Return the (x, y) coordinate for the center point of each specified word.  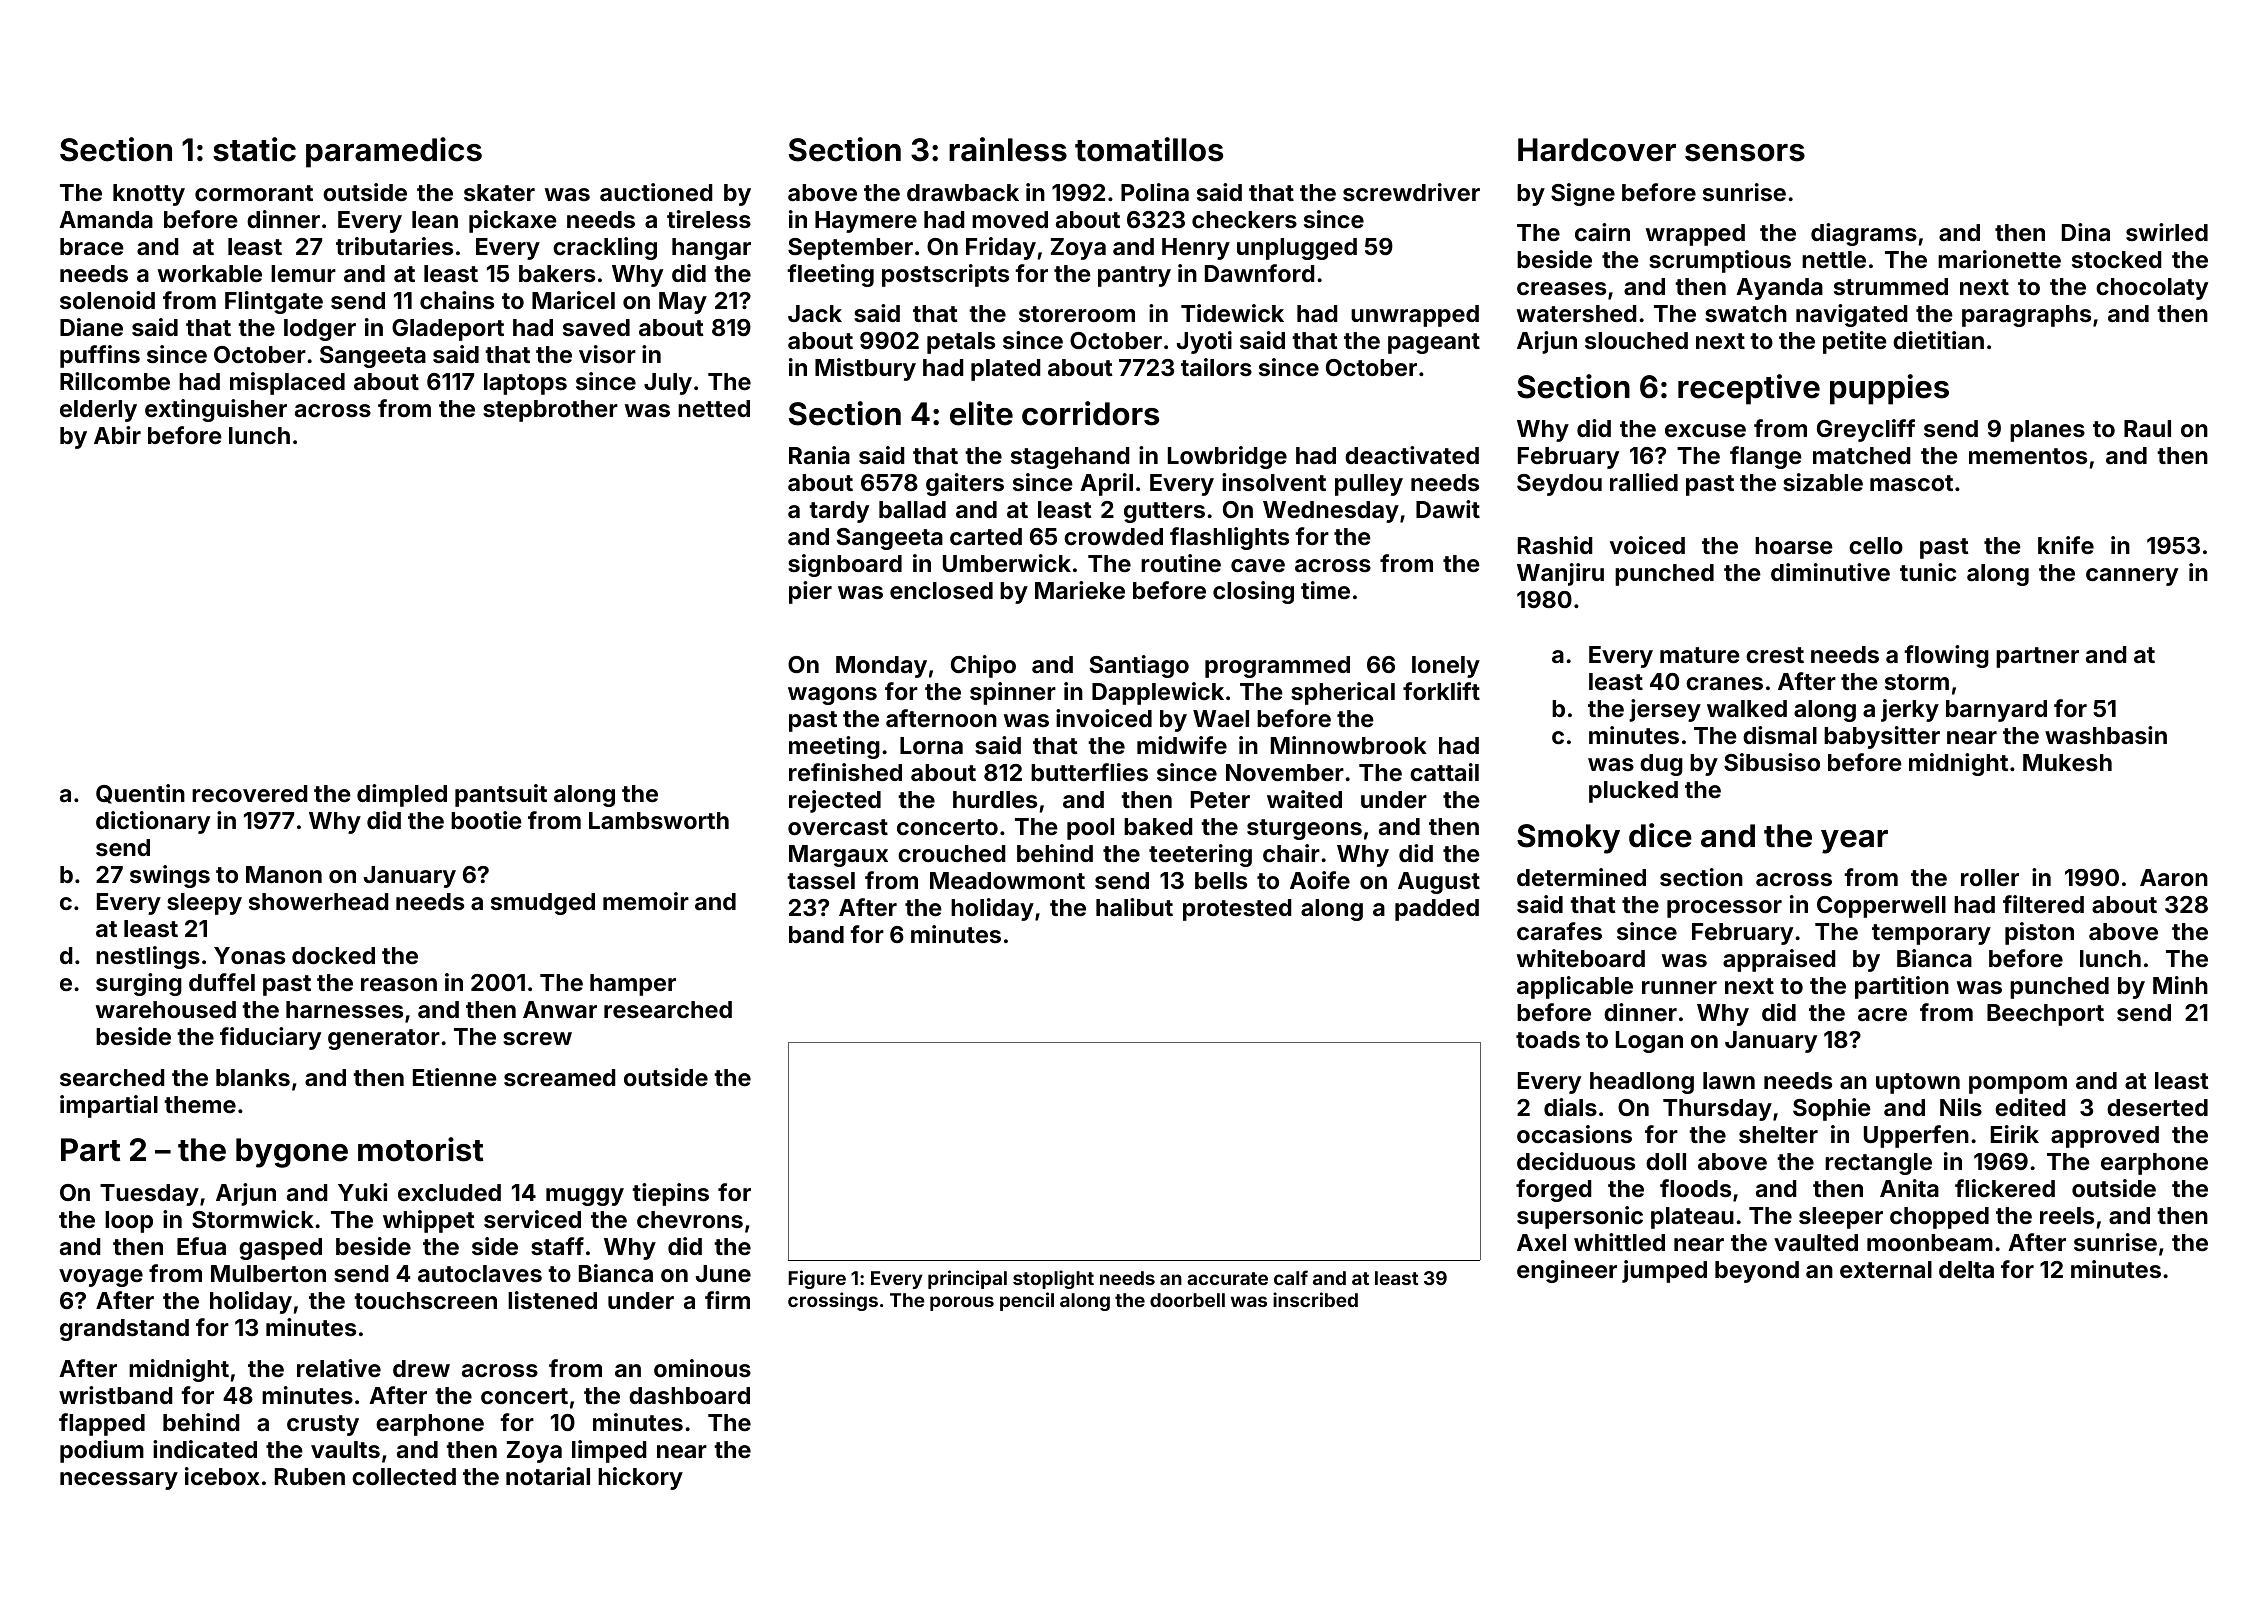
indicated (205, 1449)
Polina (1155, 192)
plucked (1633, 792)
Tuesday (149, 1195)
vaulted (1816, 1242)
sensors (1745, 153)
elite (981, 413)
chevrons (690, 1219)
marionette (1999, 259)
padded (1437, 910)
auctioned (656, 192)
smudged (543, 904)
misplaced (287, 383)
